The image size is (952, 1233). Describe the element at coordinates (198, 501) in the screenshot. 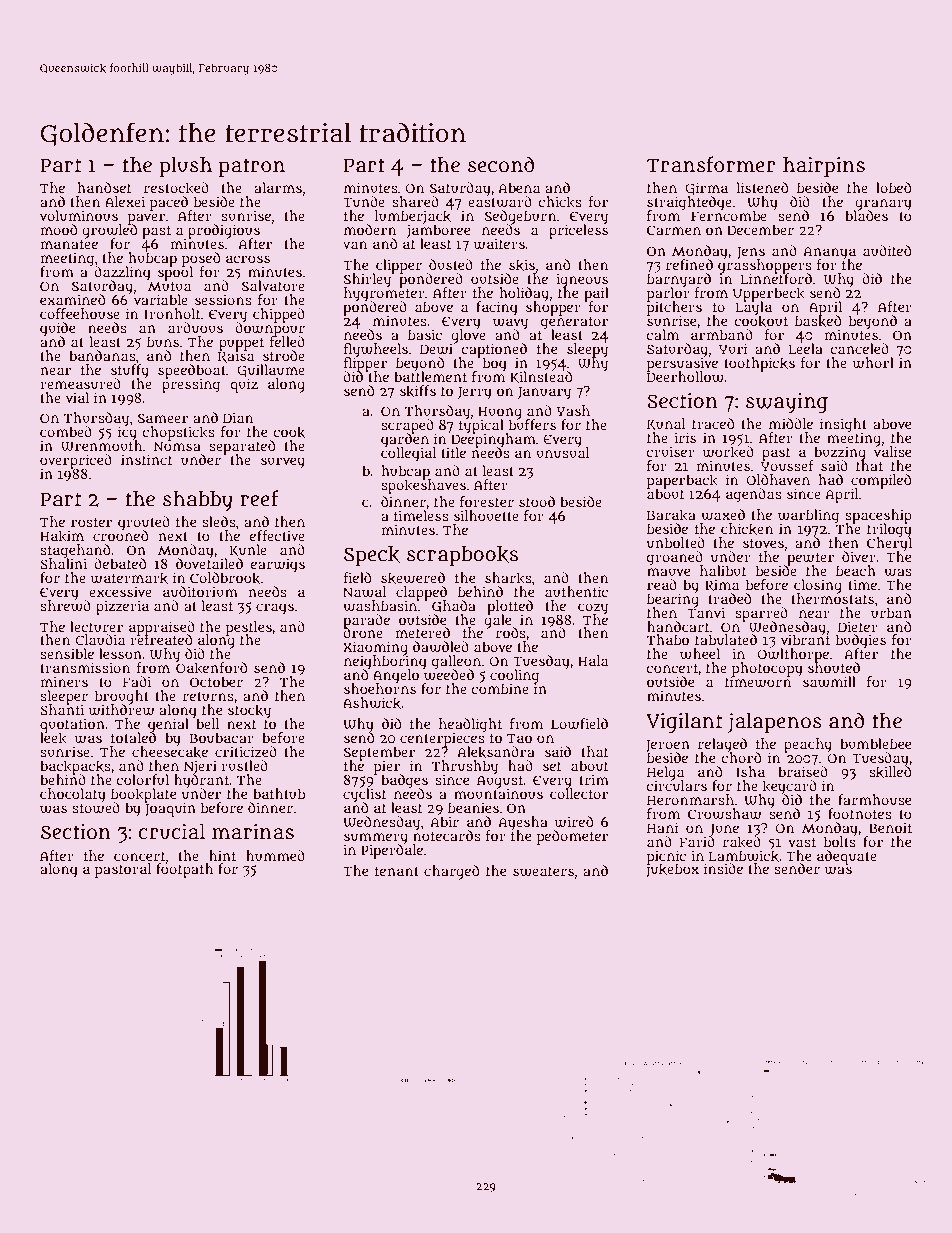

I see `shabby` at that location.
